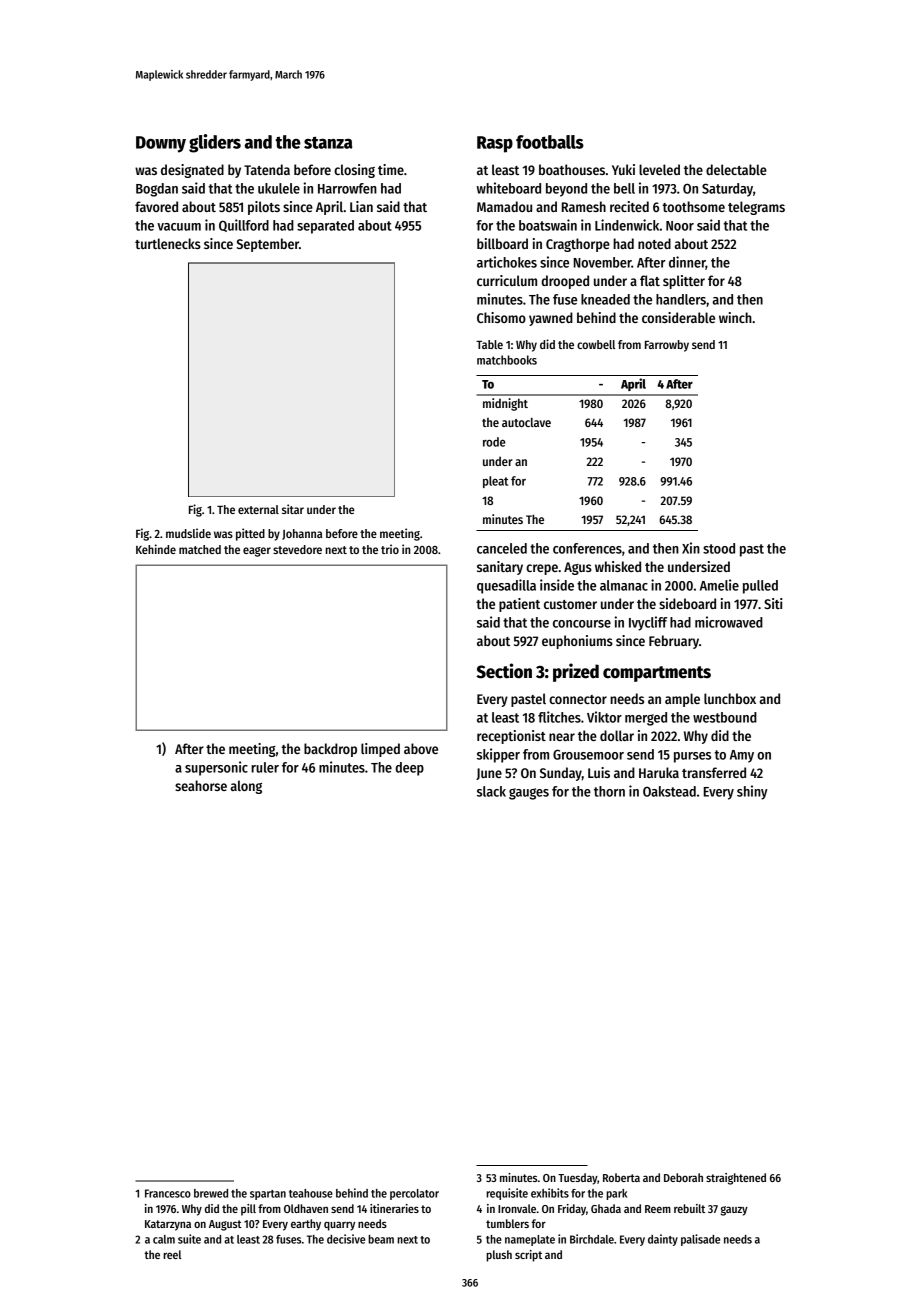 This image has height=1314, width=924. I want to click on whisked, so click(618, 566).
